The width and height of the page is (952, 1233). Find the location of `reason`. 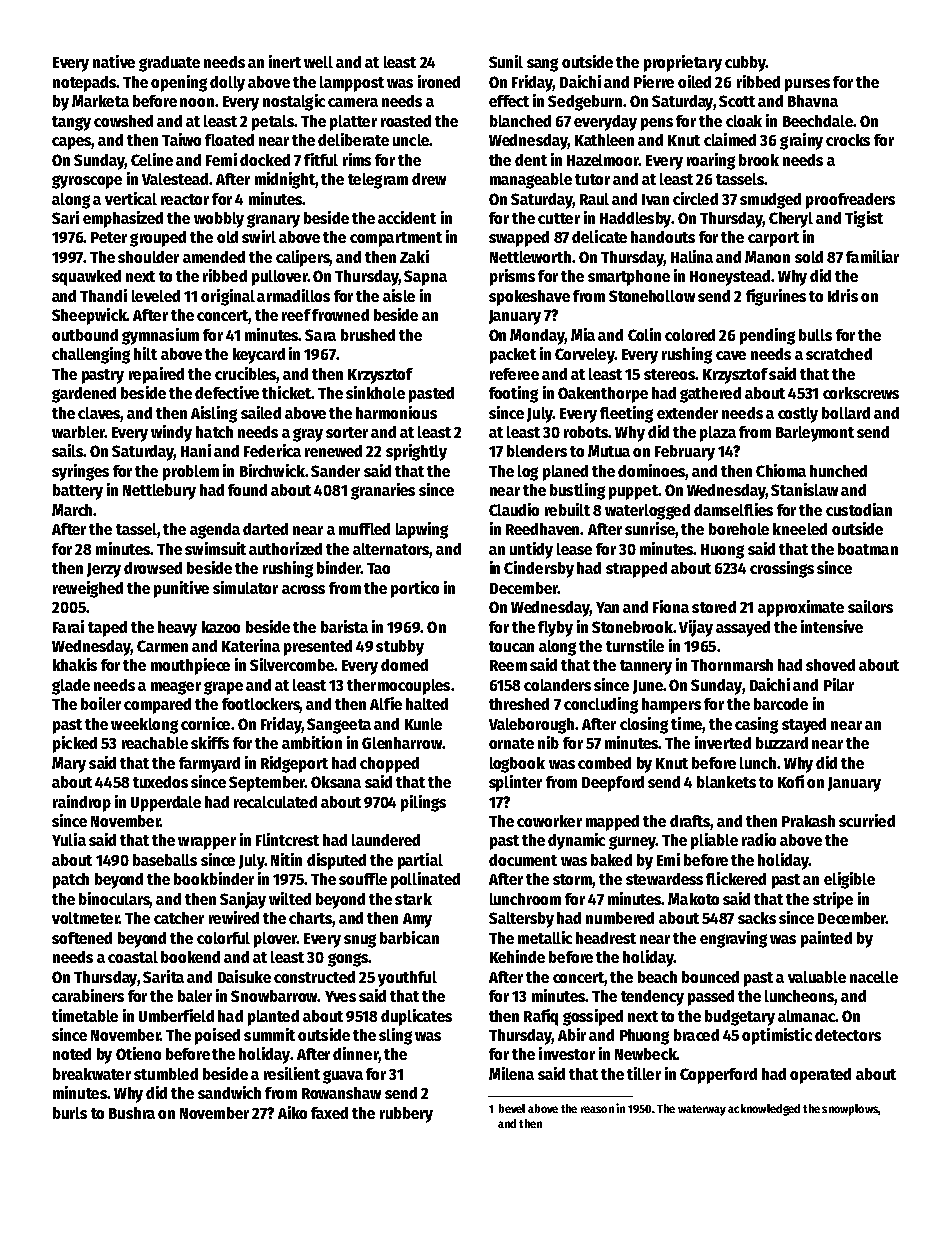

reason is located at coordinates (597, 1109).
